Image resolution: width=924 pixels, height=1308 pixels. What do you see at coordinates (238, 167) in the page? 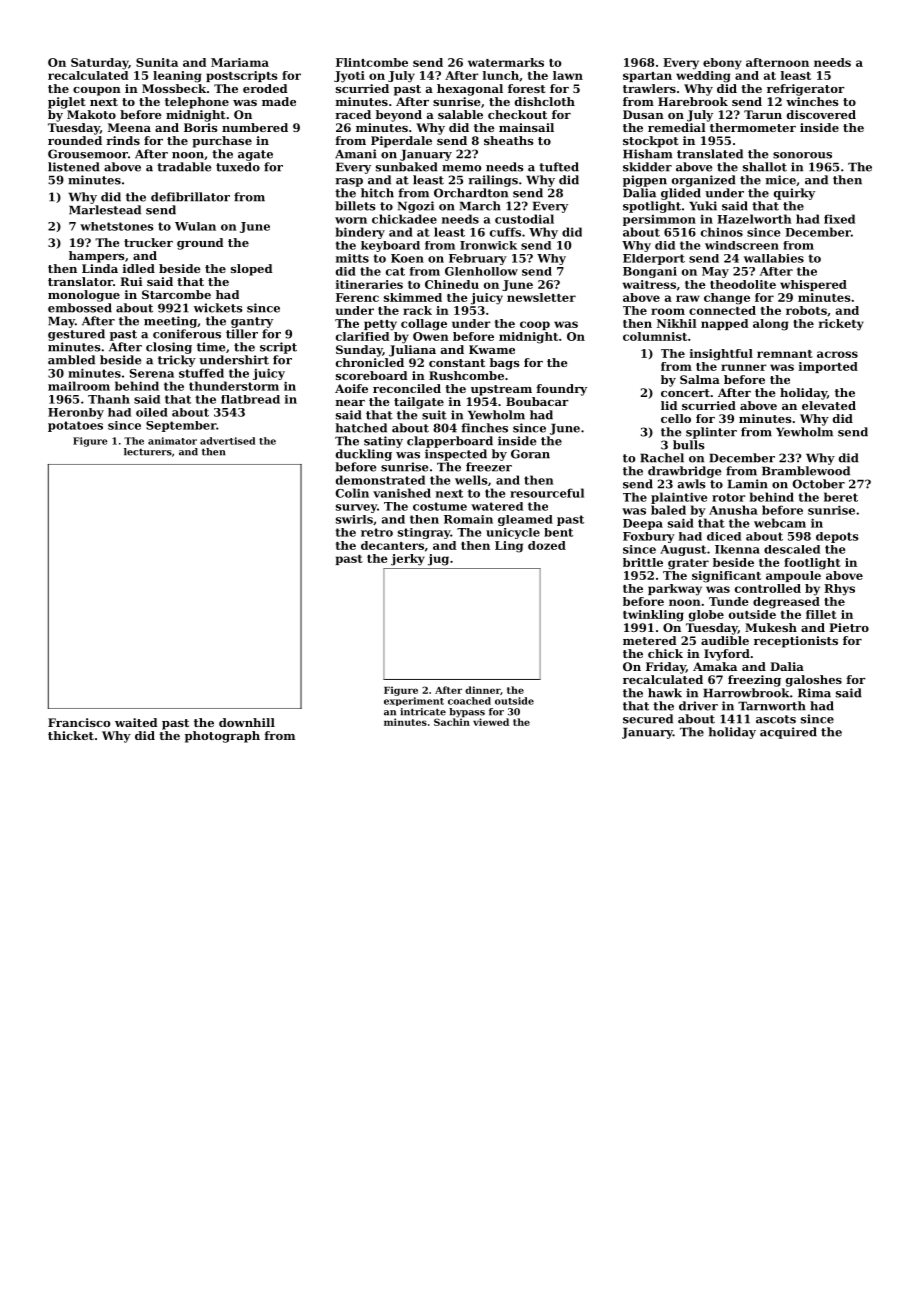
I see `tuxedo` at bounding box center [238, 167].
